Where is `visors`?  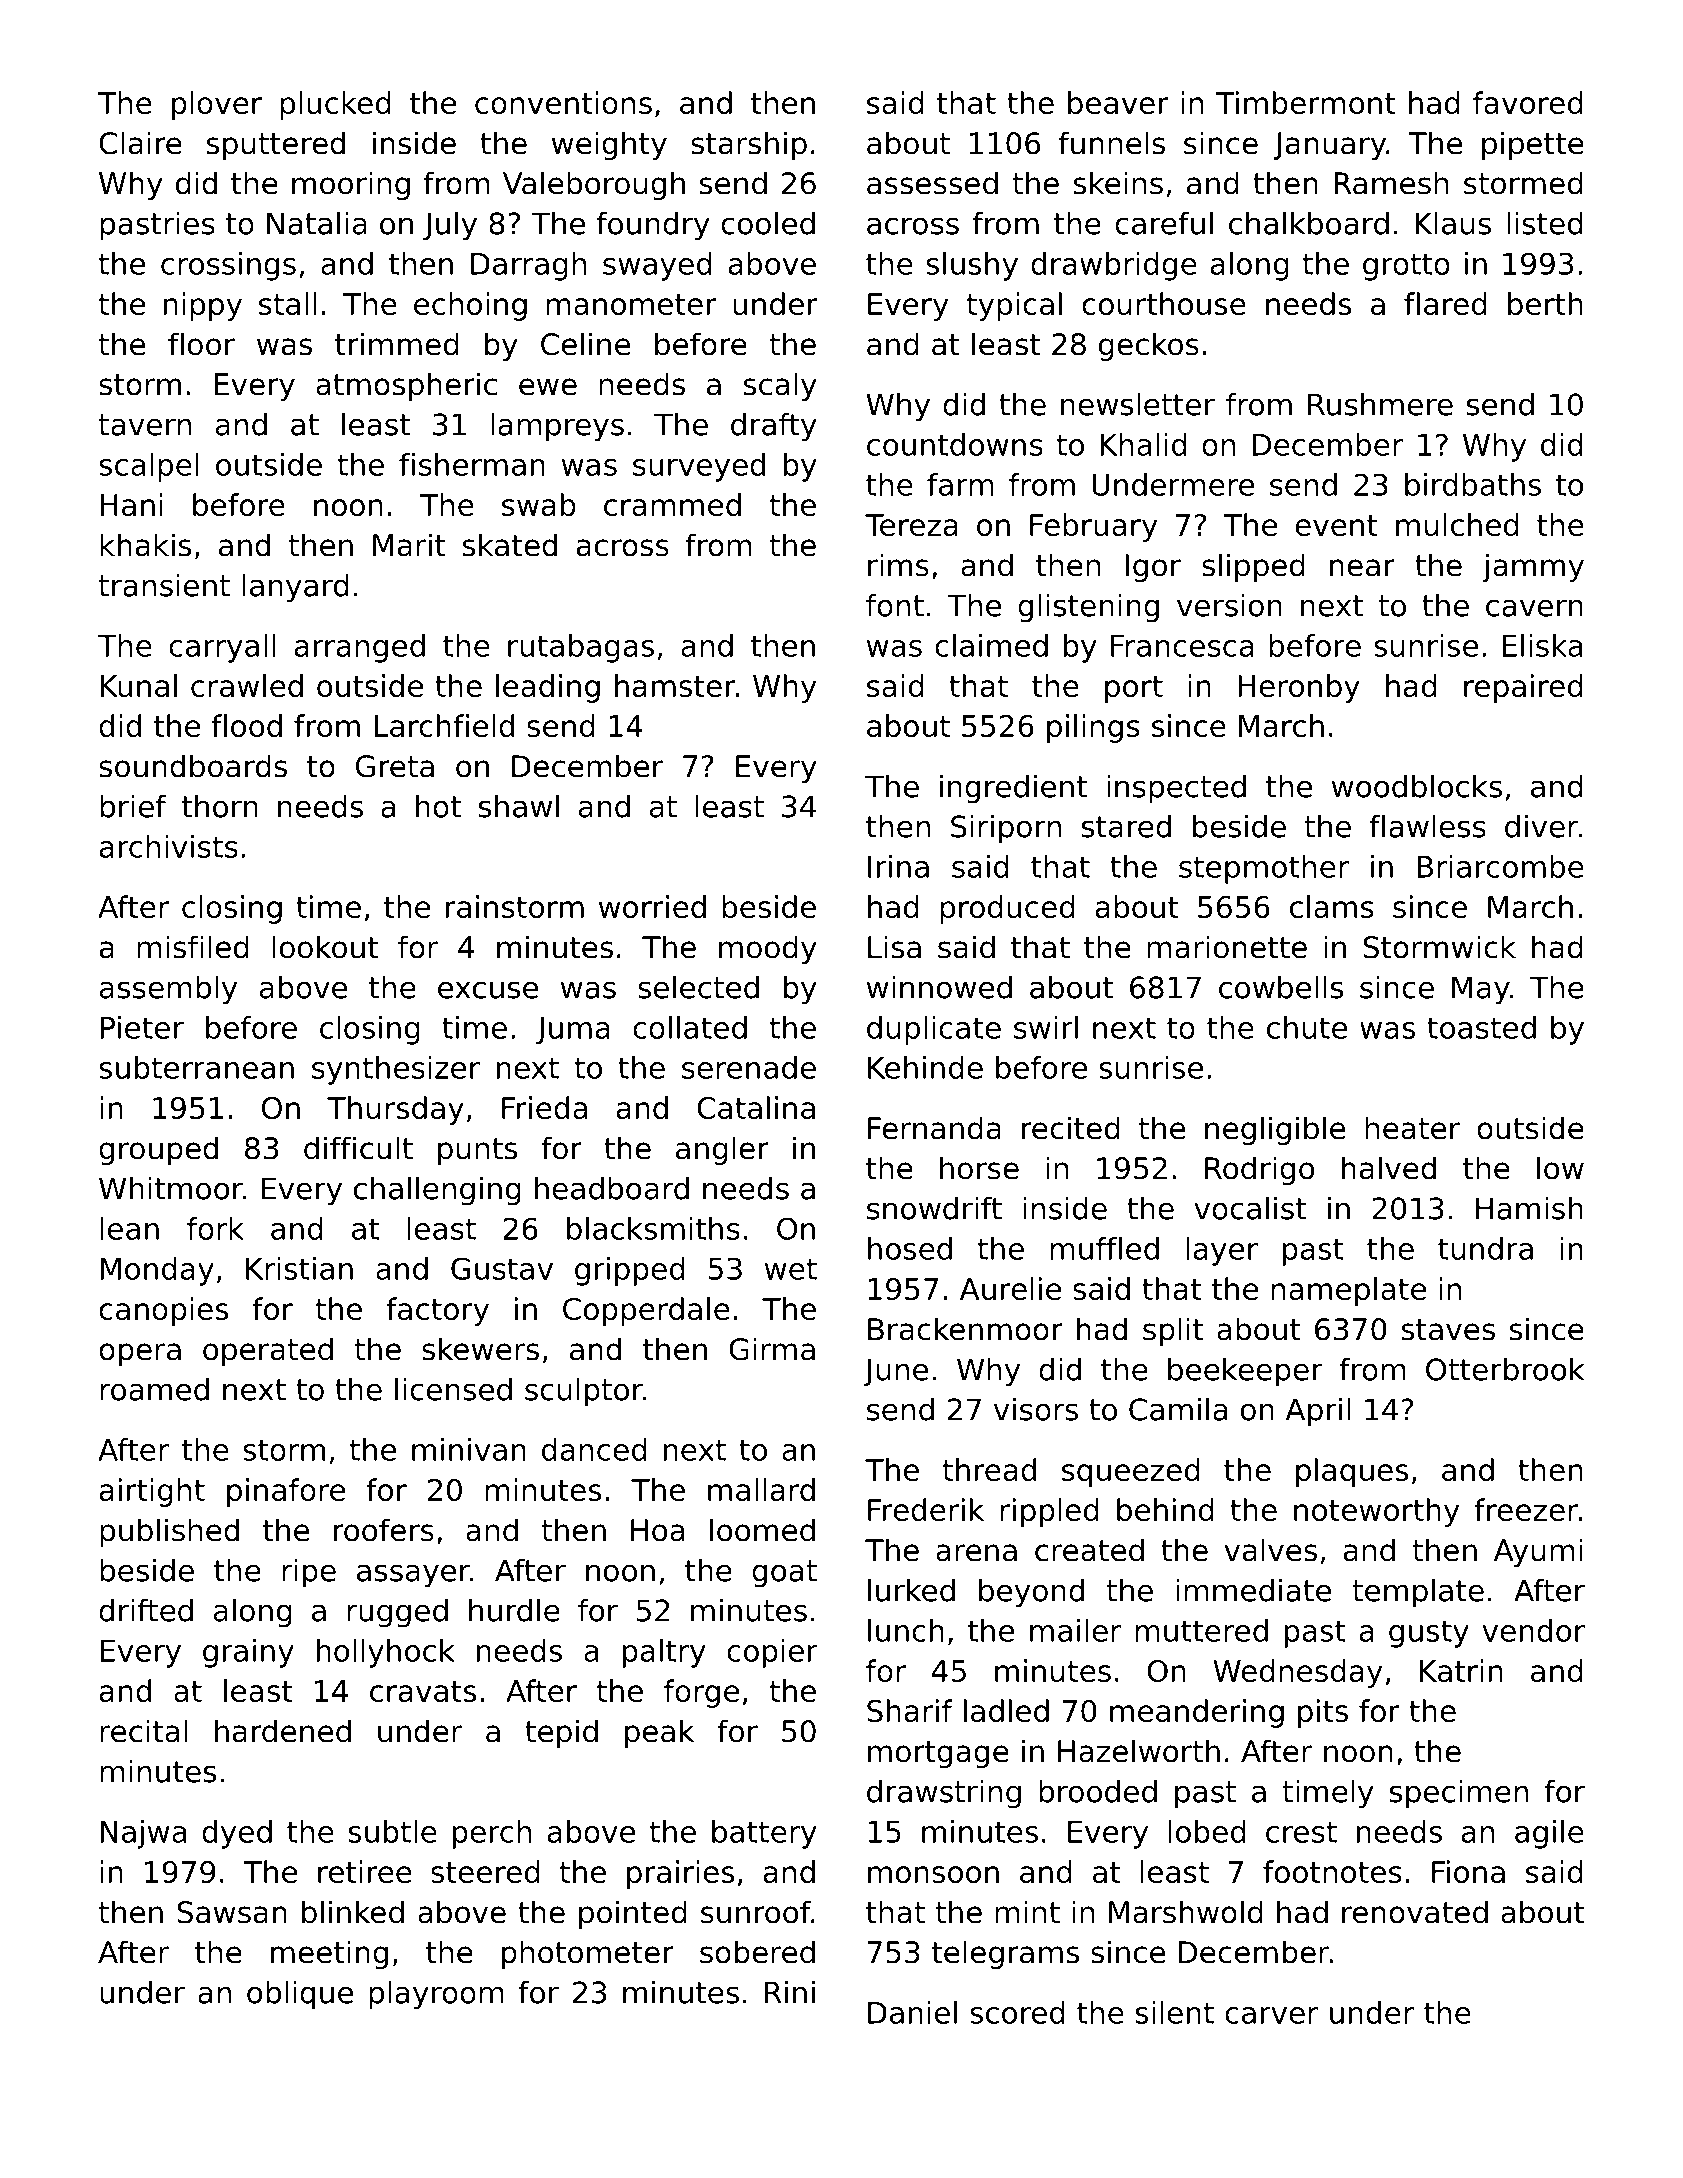 visors is located at coordinates (1036, 1409).
